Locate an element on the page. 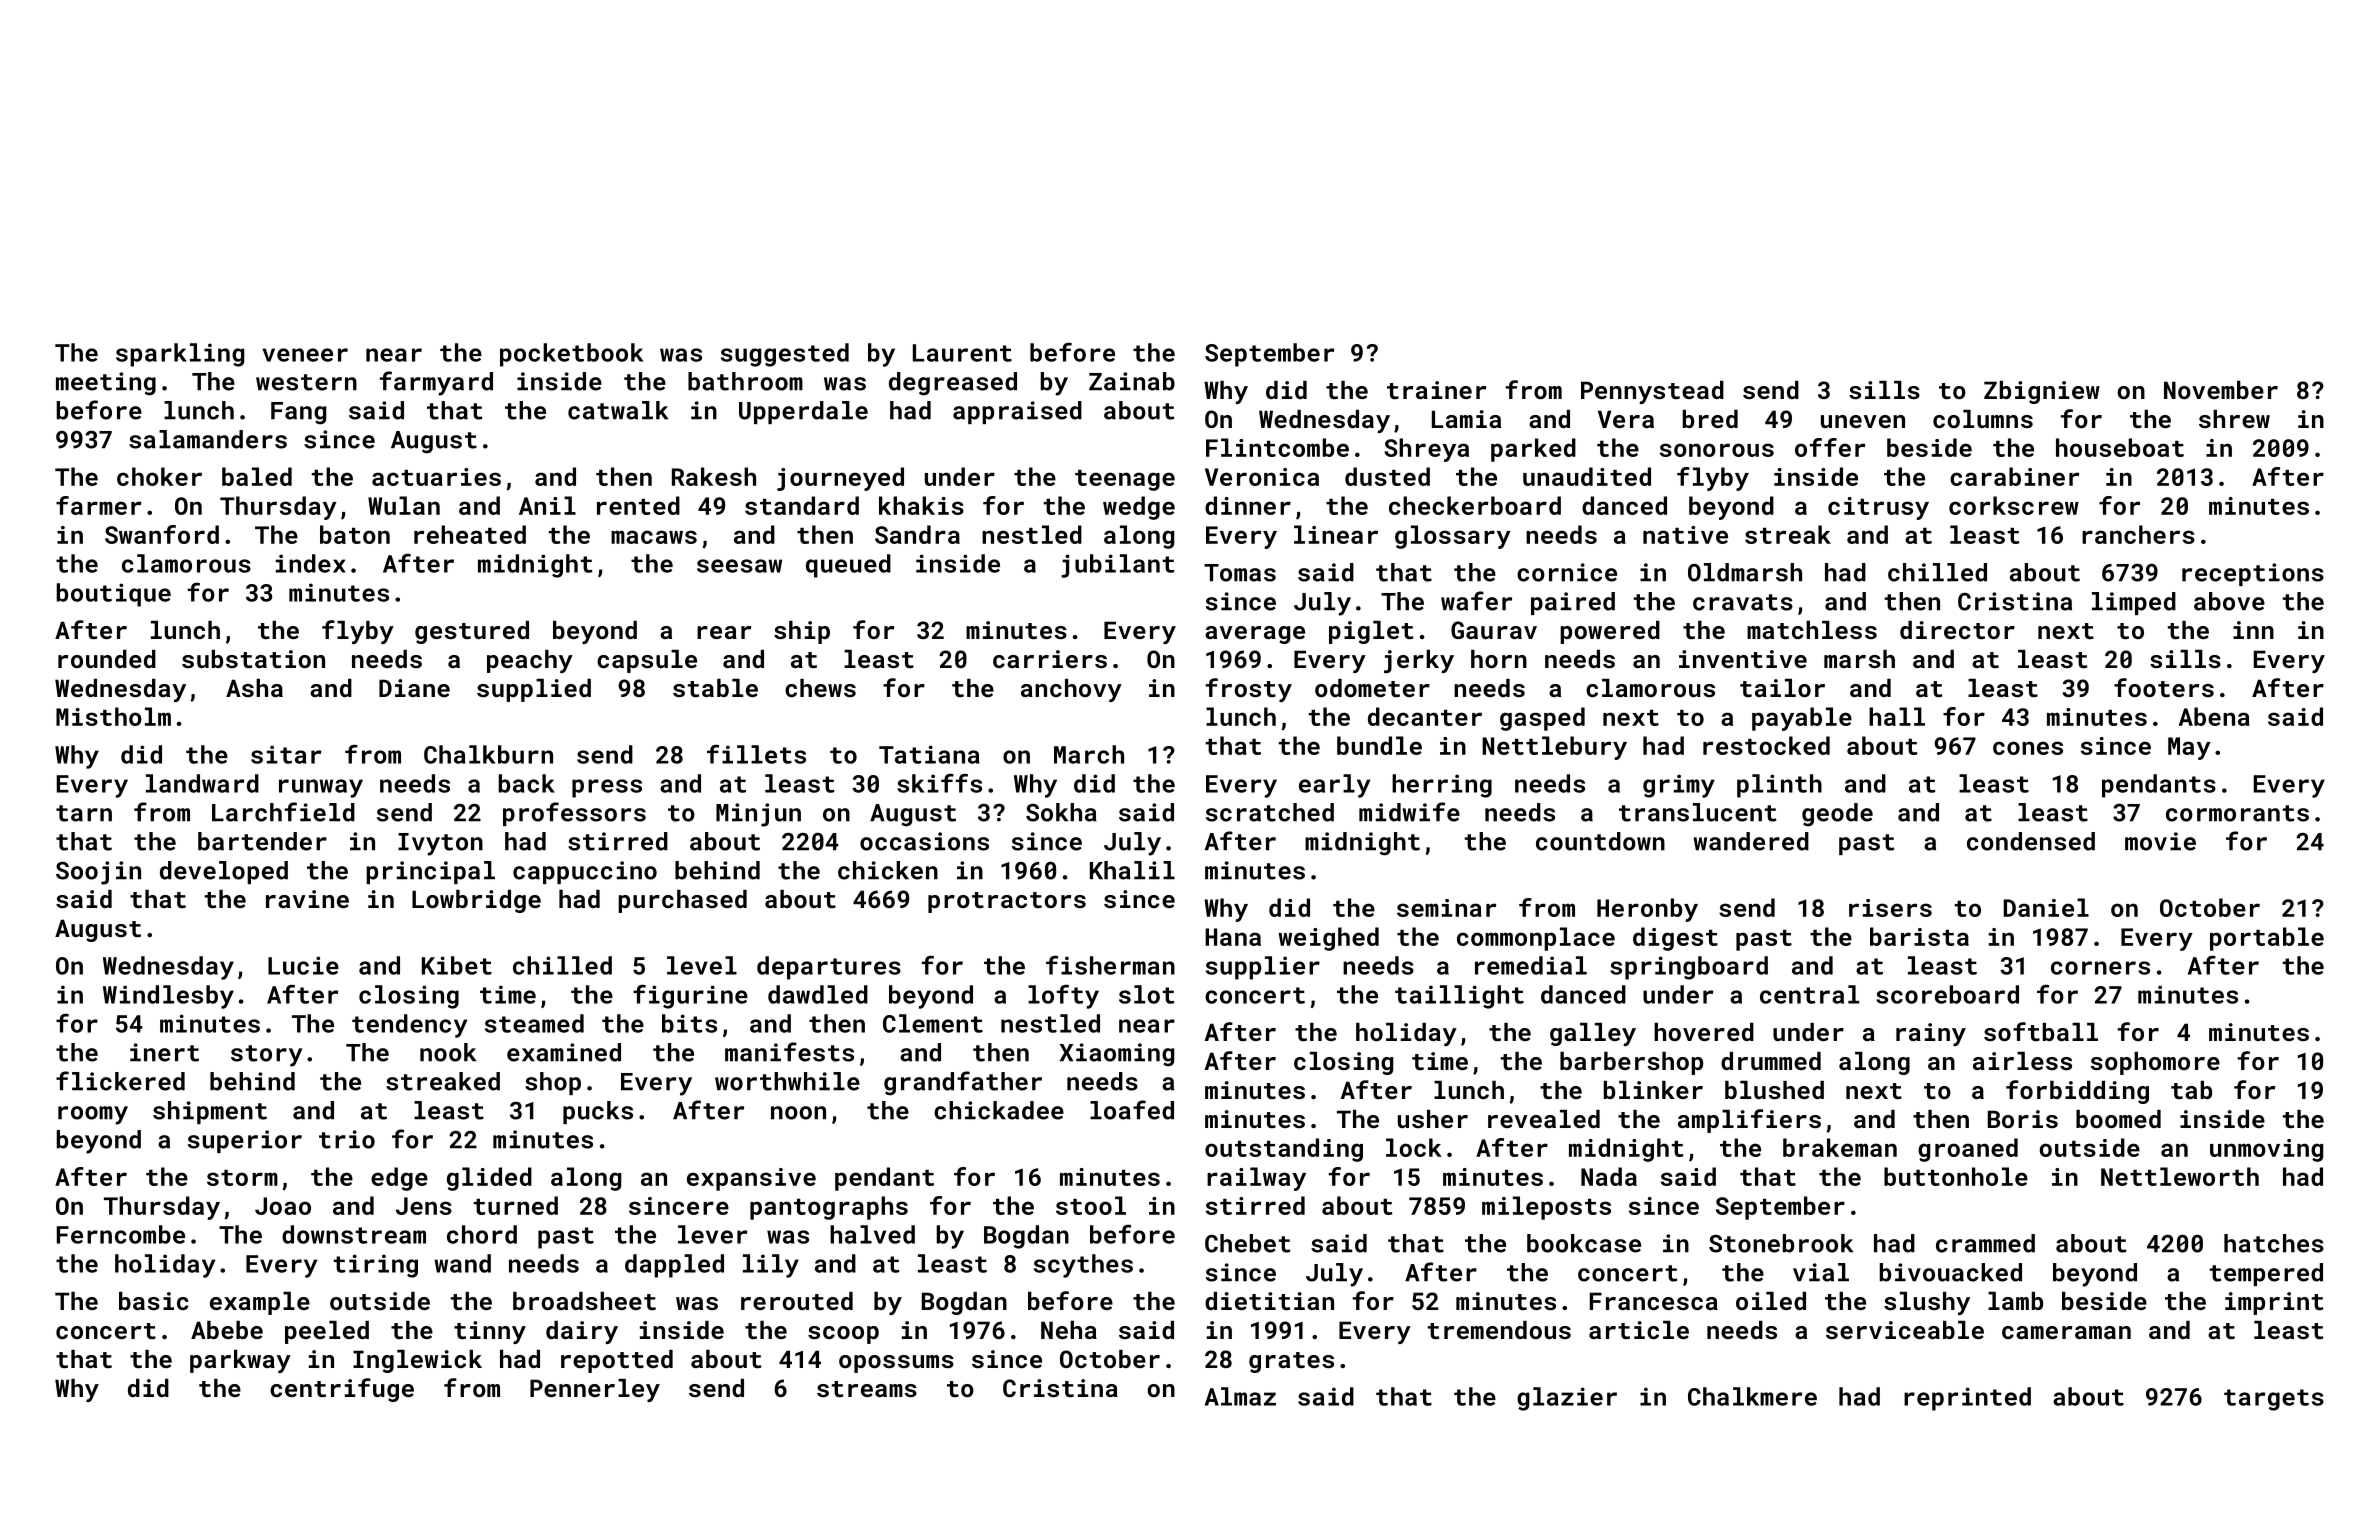 This page has height=1540, width=2380. corkscrew is located at coordinates (2014, 505).
